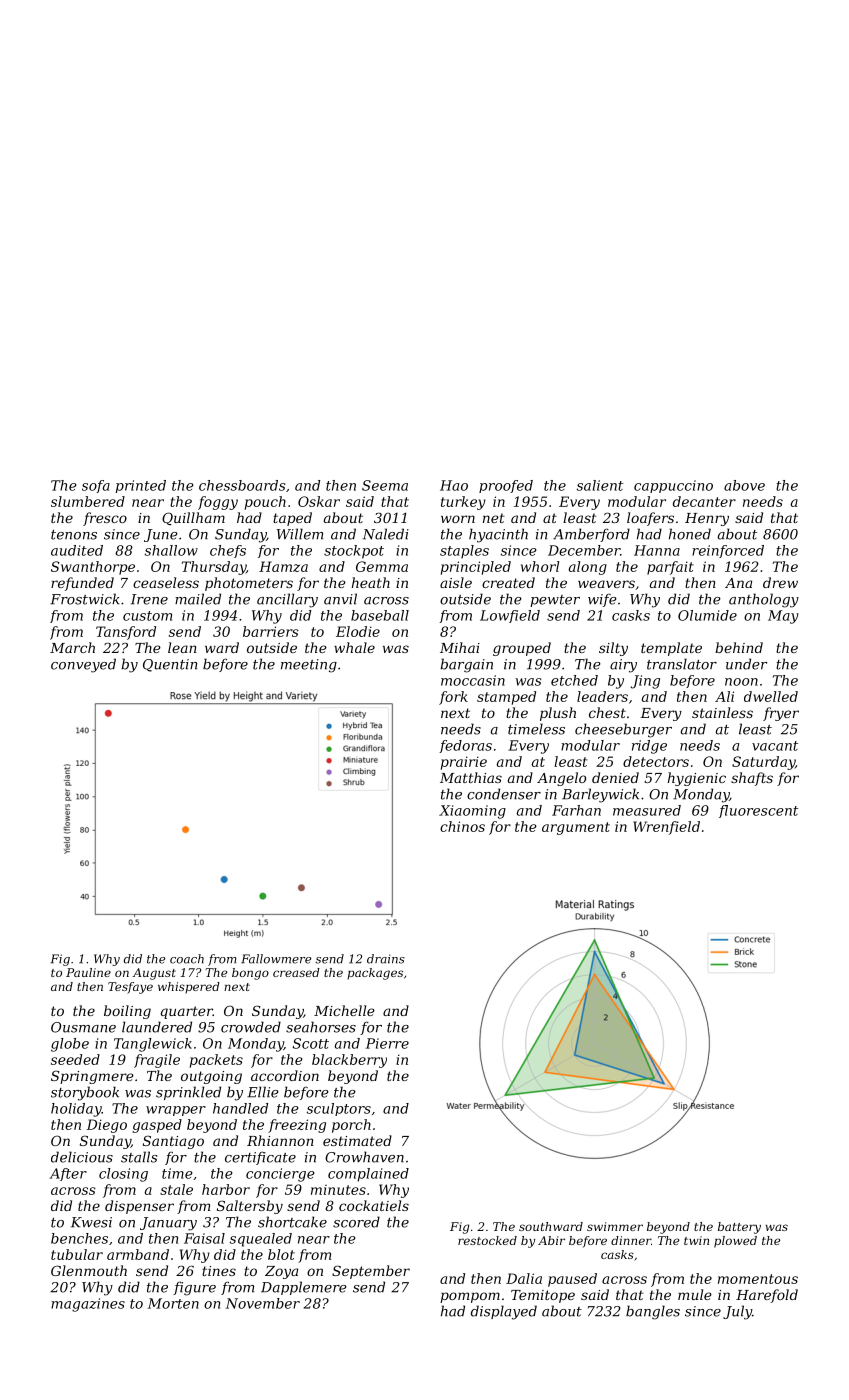  I want to click on audited, so click(77, 550).
